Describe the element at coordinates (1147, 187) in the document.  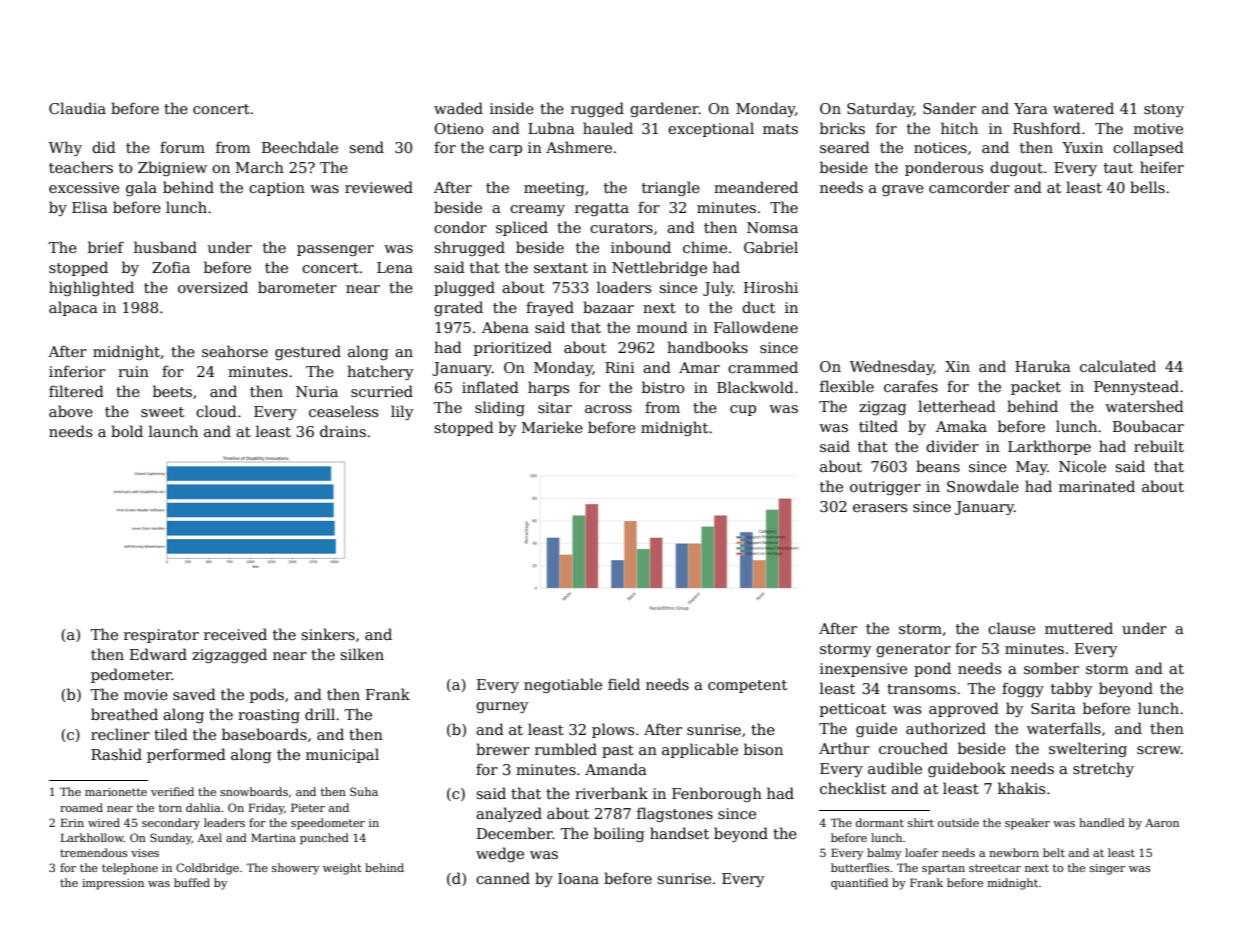
I see `bells` at that location.
